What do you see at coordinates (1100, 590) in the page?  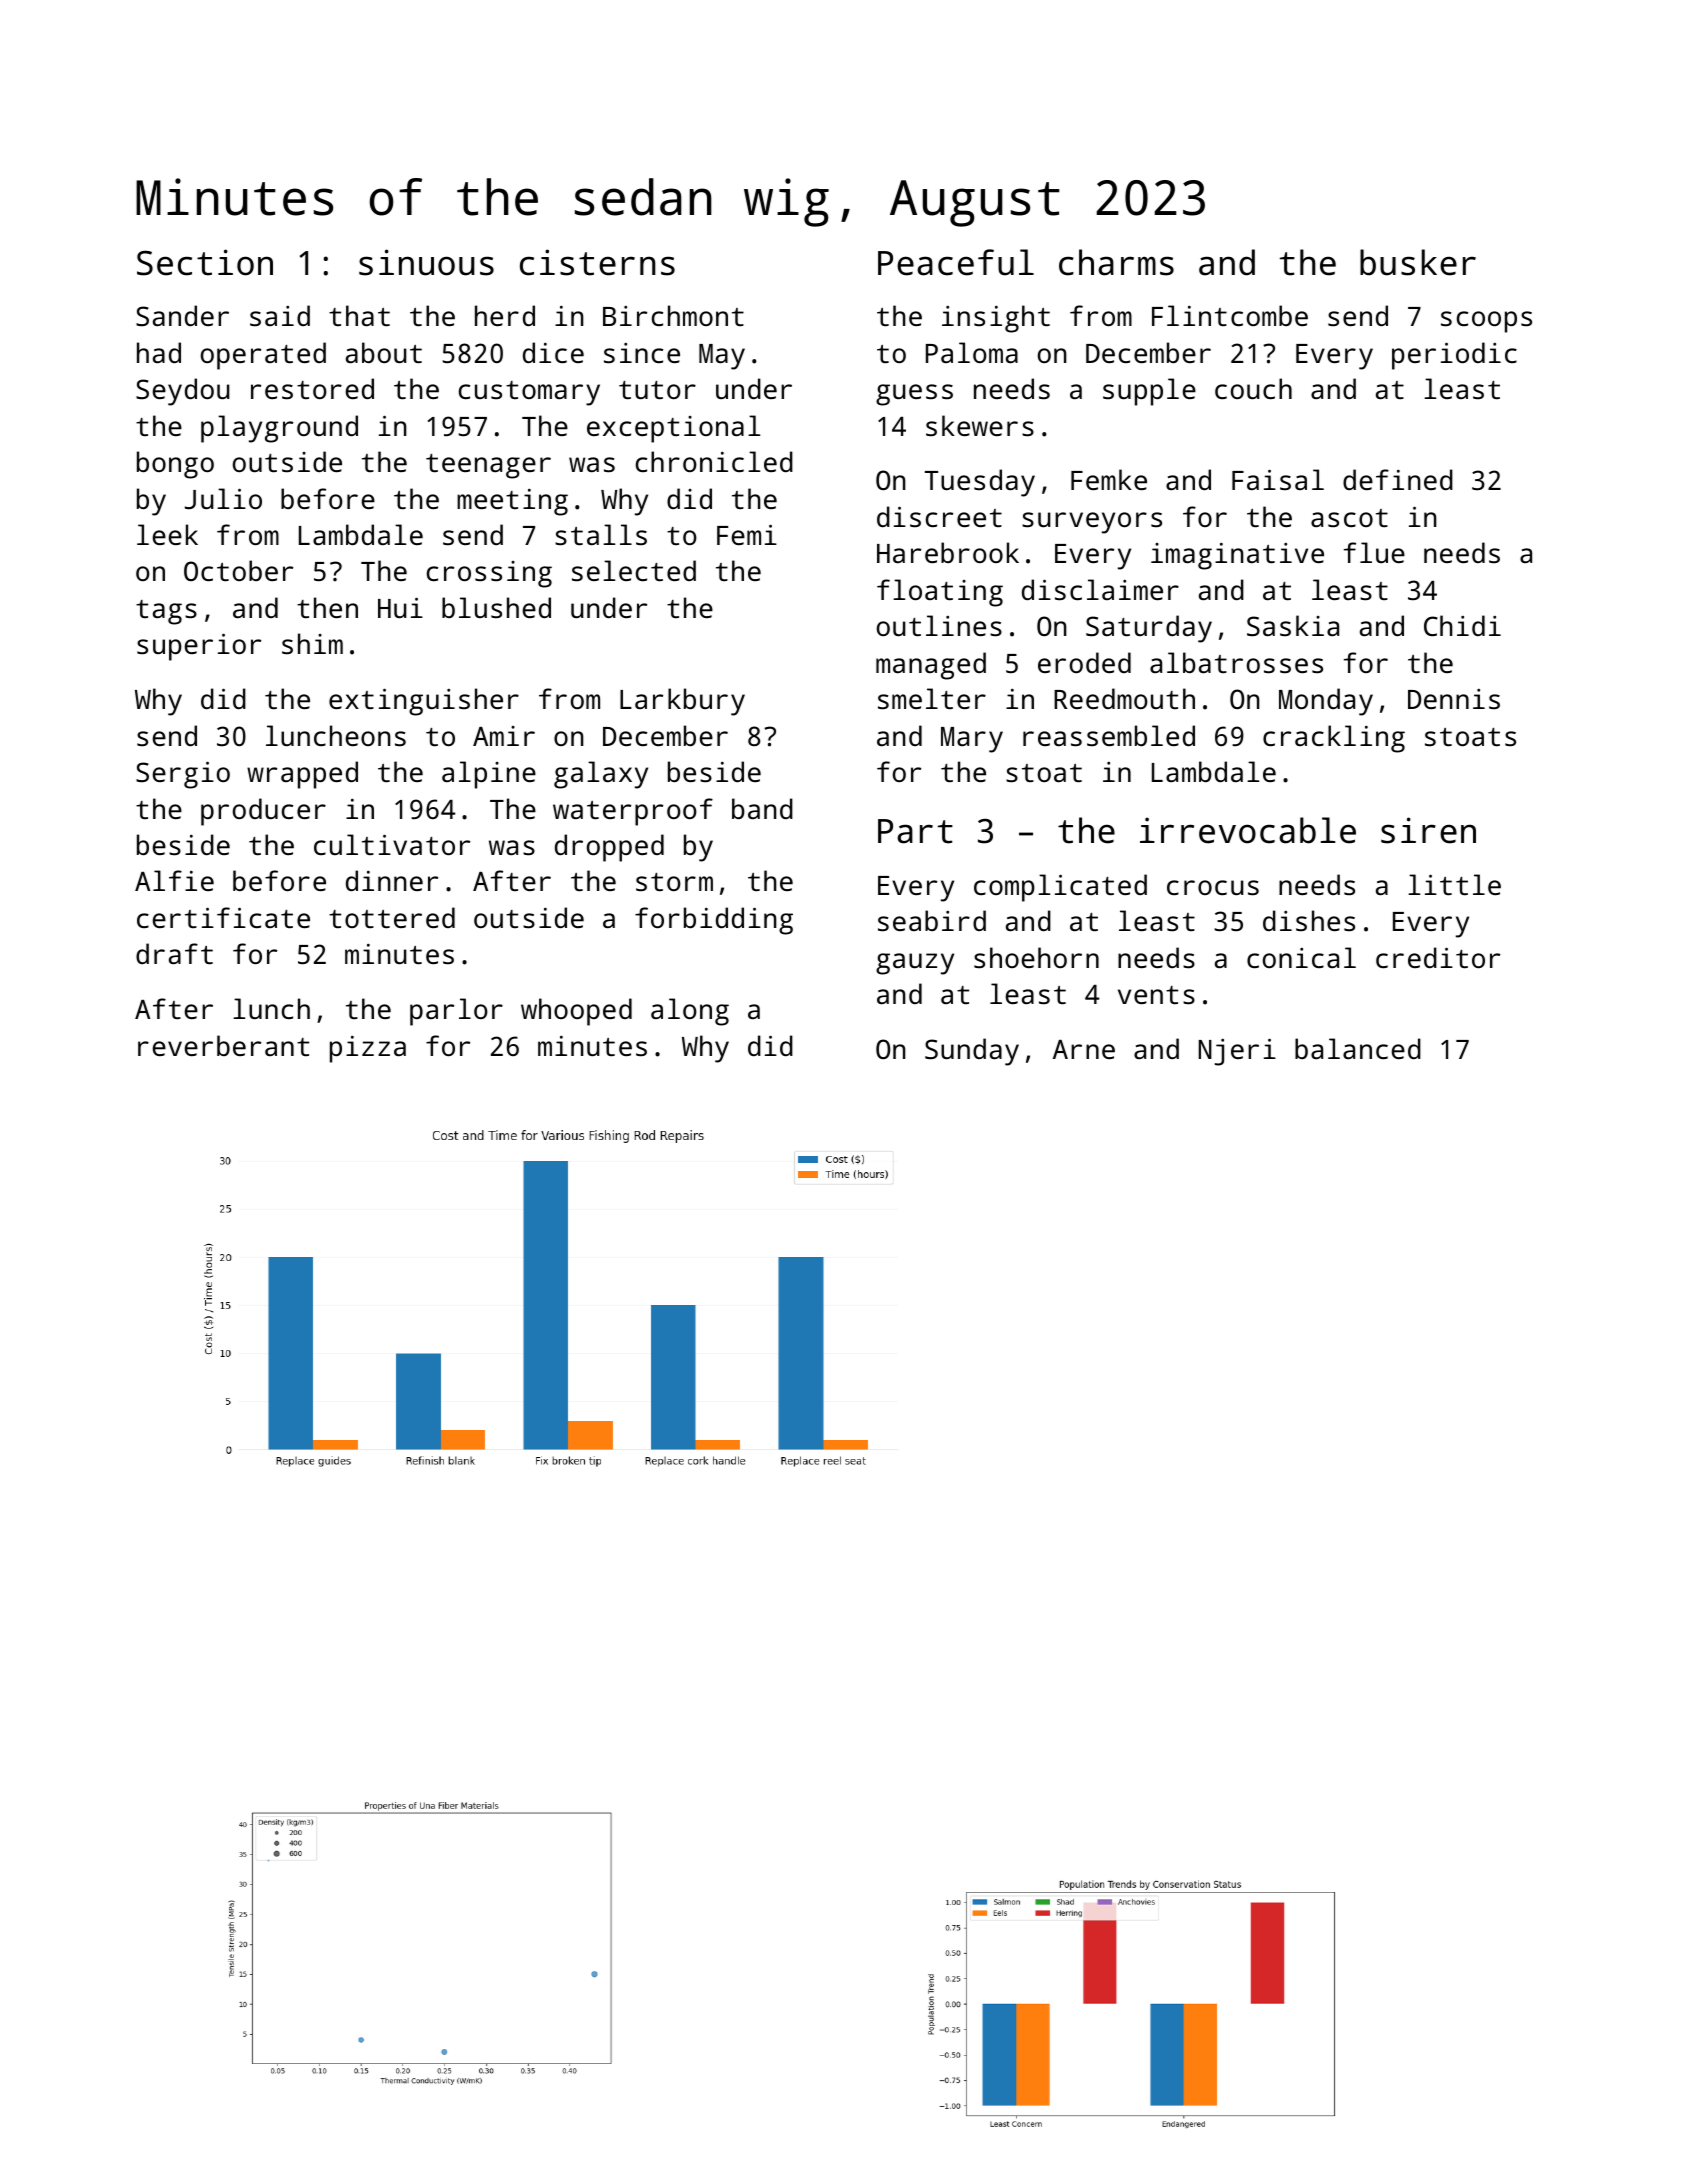 I see `disclaimer` at bounding box center [1100, 590].
